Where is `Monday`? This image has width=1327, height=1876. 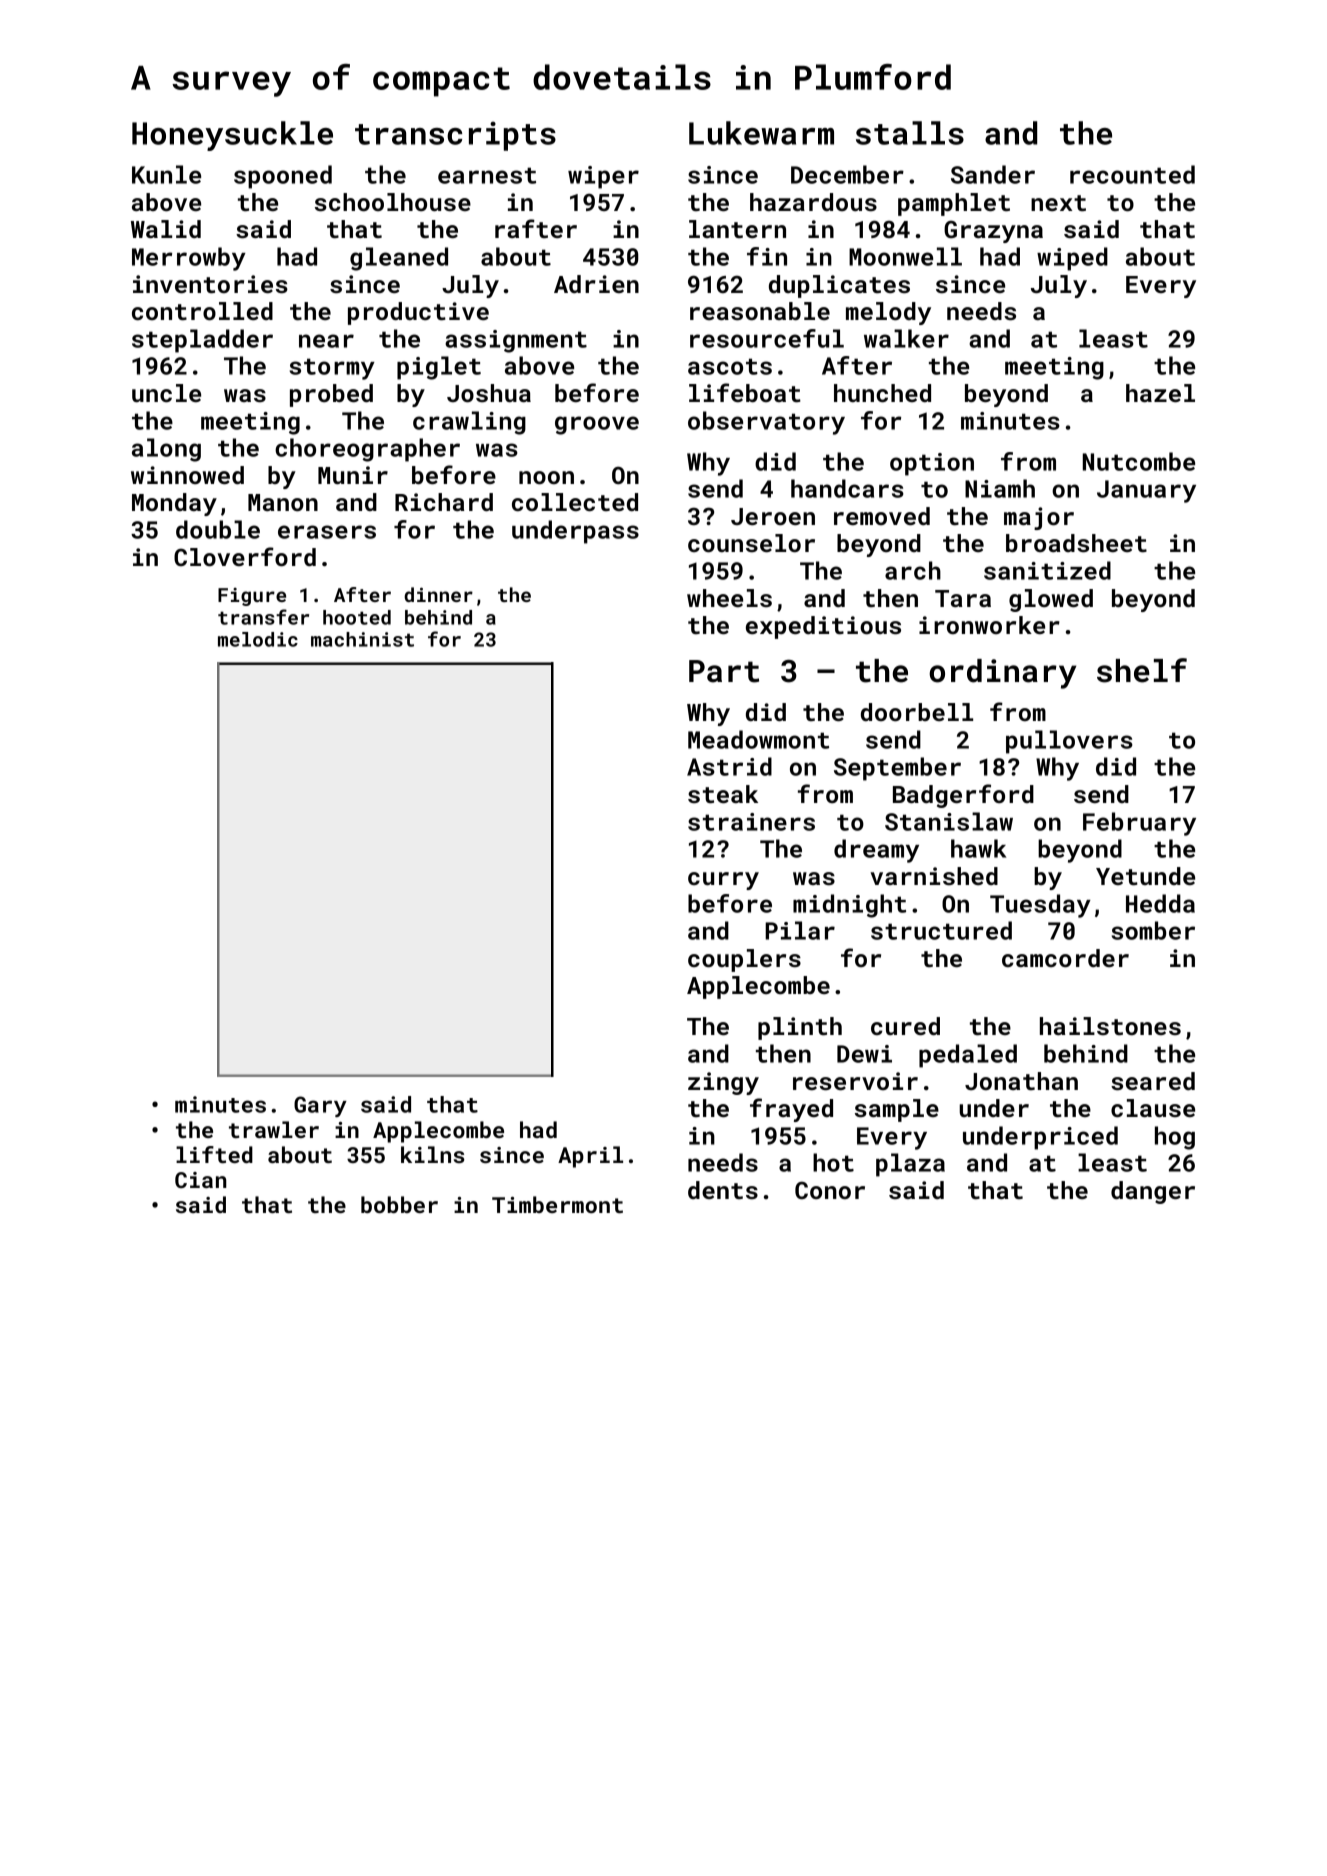 Monday is located at coordinates (174, 504).
